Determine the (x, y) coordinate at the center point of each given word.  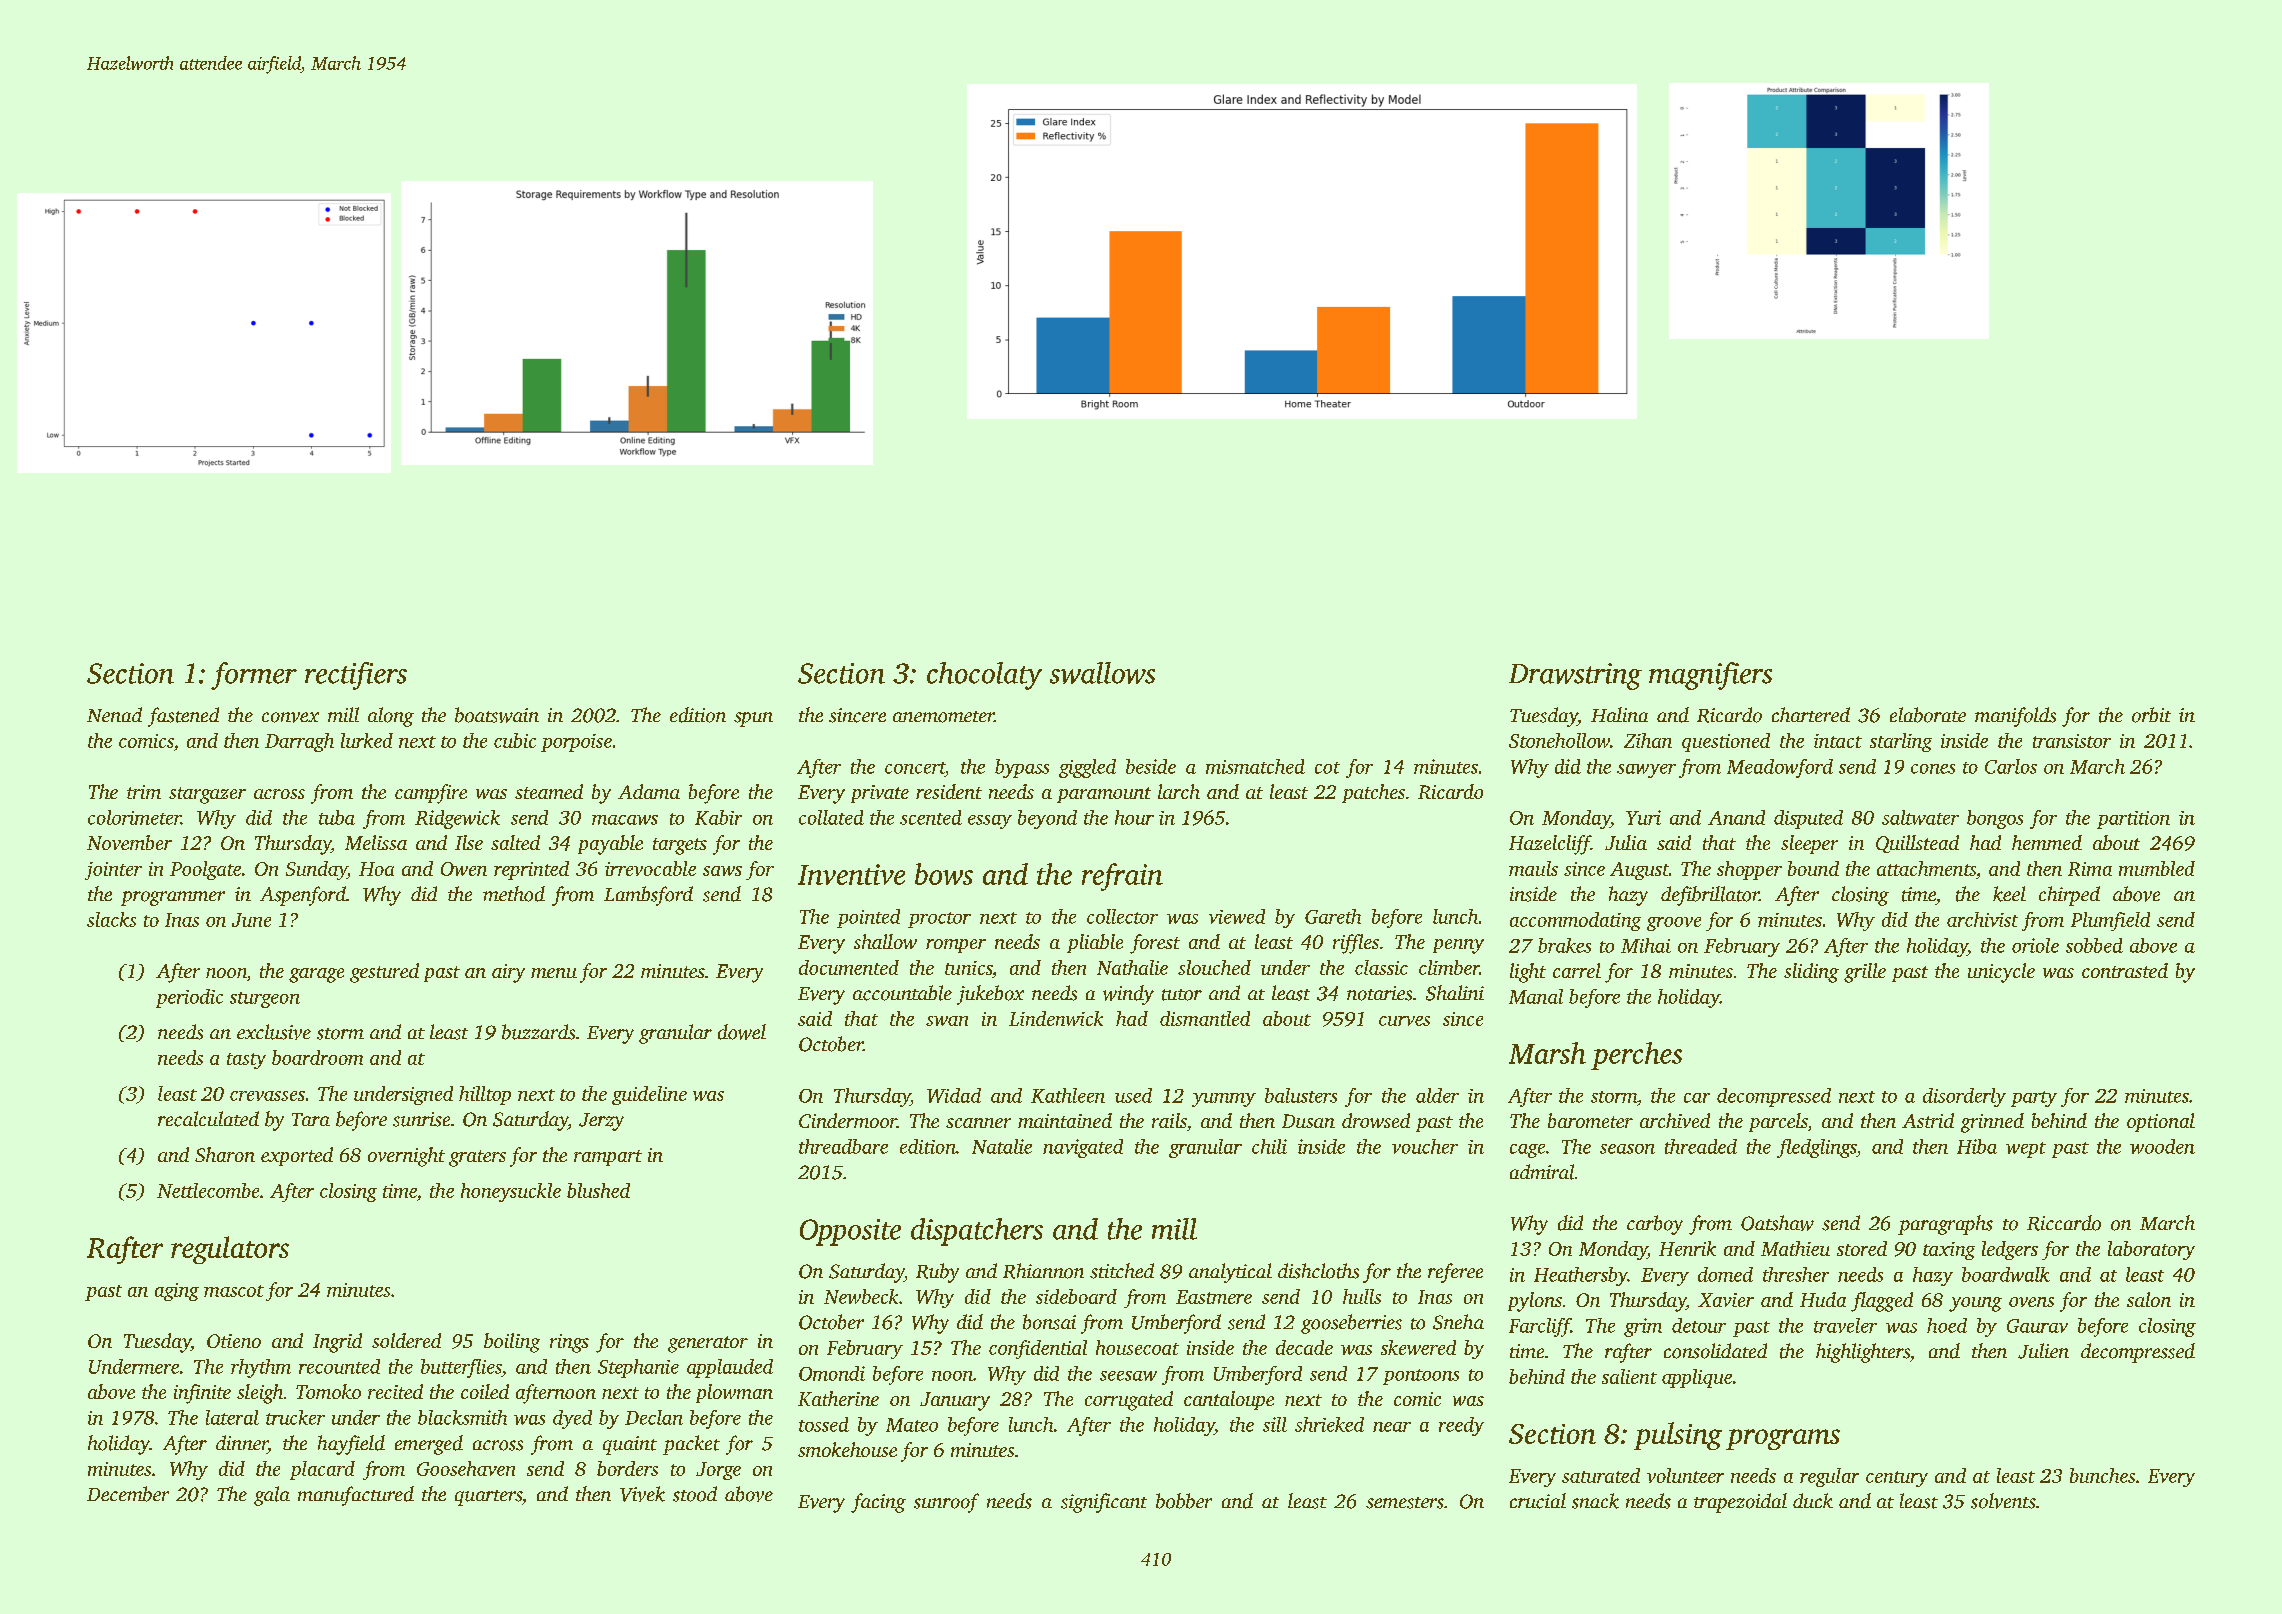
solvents (2003, 1501)
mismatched (1255, 766)
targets (680, 846)
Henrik (1687, 1248)
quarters (488, 1498)
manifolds (2015, 717)
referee (1455, 1273)
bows (944, 874)
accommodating (1575, 921)
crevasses (267, 1096)
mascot (234, 1291)
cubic (515, 740)
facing (878, 1503)
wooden (2162, 1146)
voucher (1425, 1146)
